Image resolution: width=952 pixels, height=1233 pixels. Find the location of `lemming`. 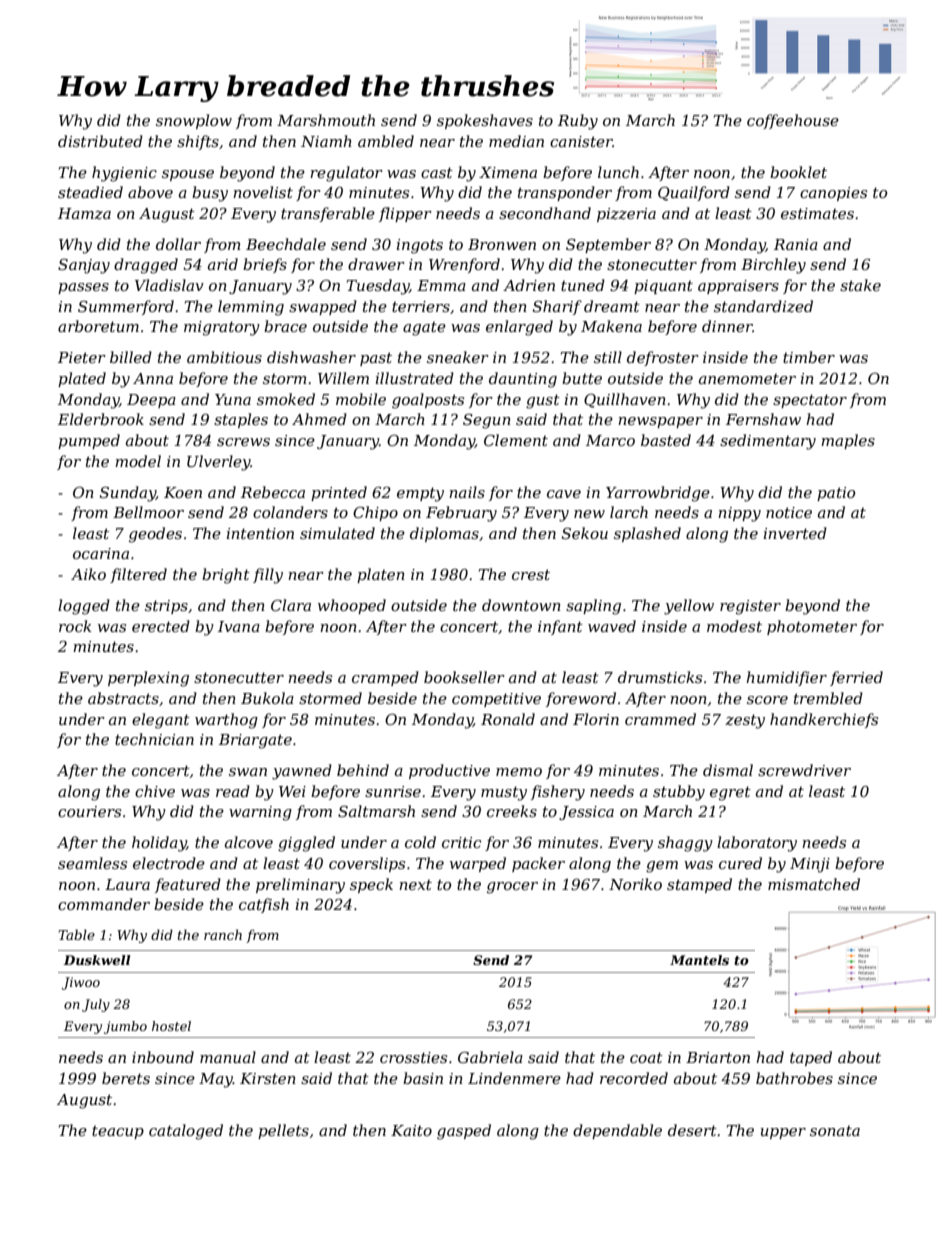

lemming is located at coordinates (251, 308).
